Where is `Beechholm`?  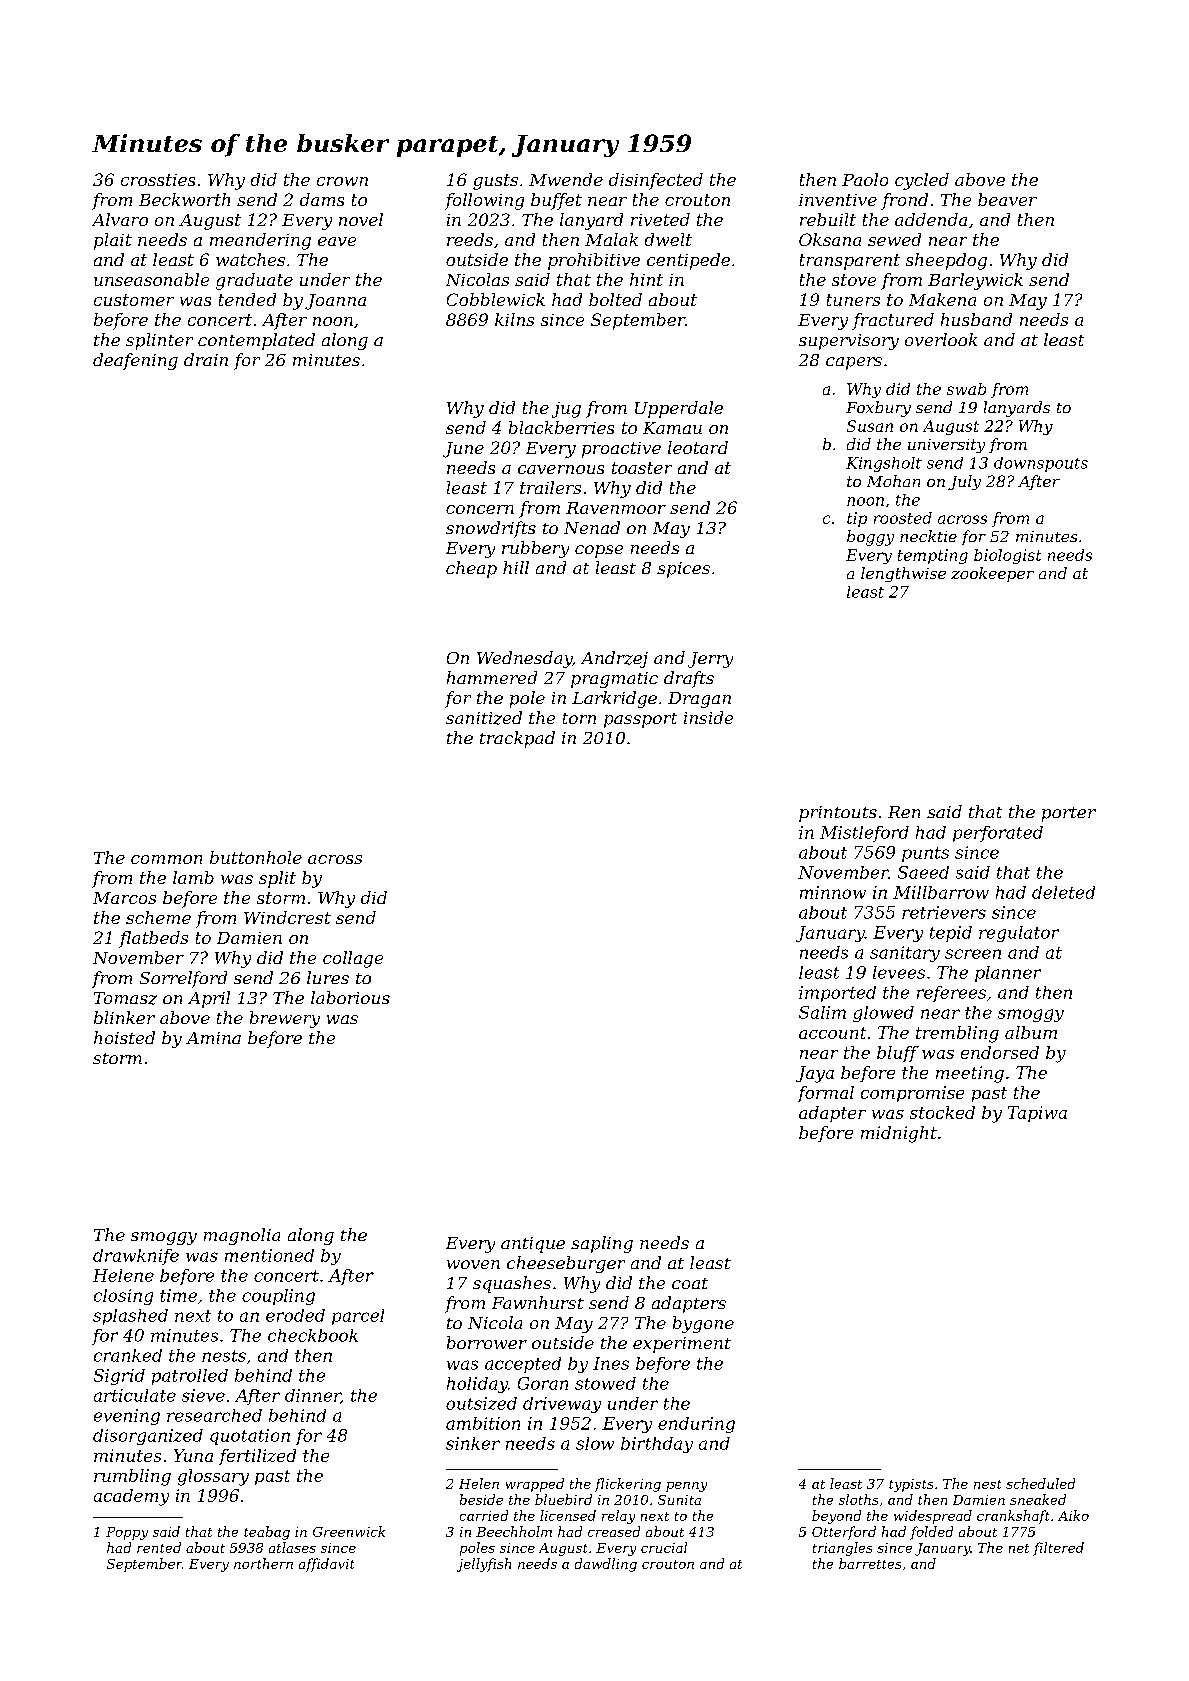
Beechholm is located at coordinates (514, 1531).
